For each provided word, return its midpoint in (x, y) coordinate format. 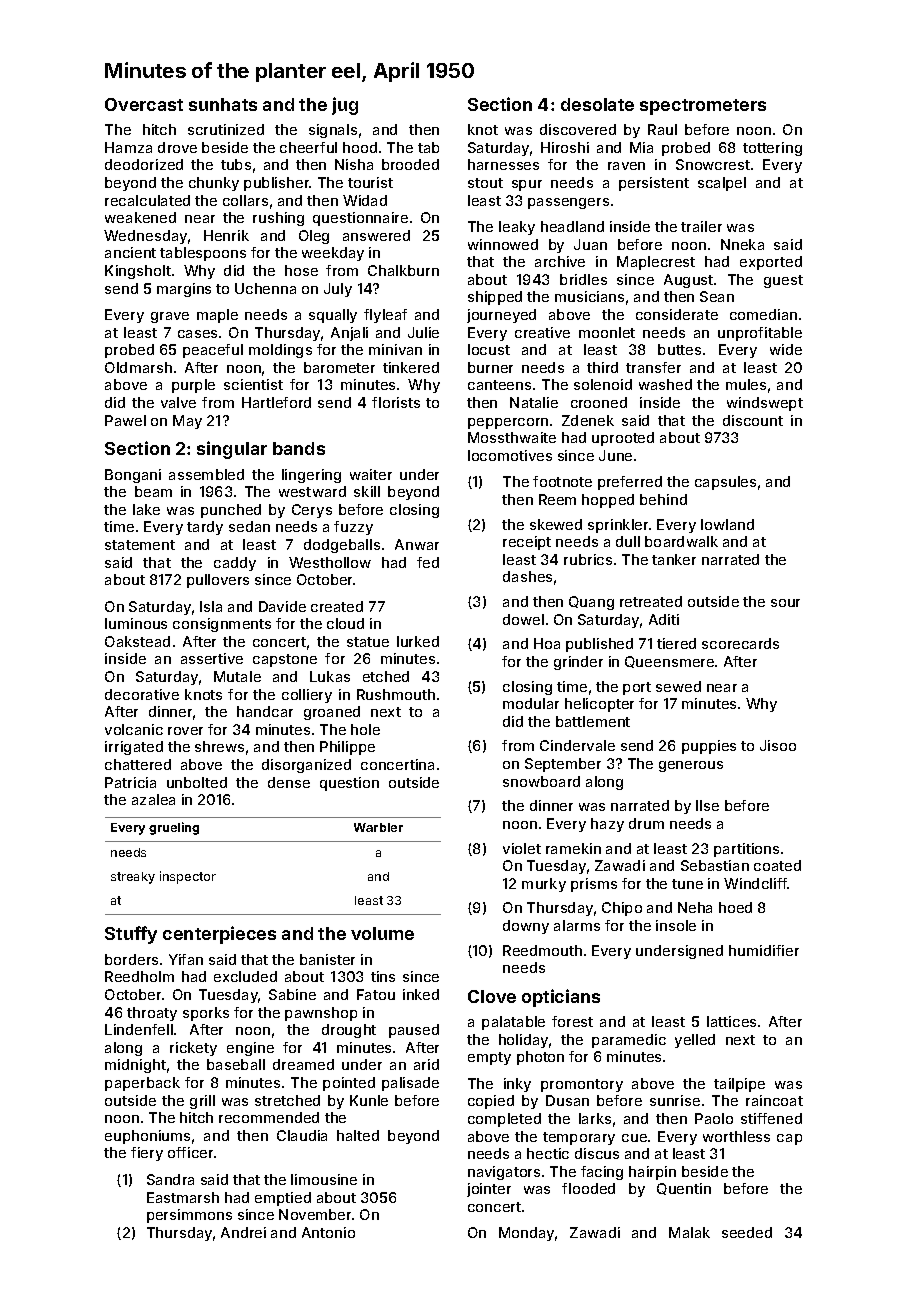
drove (177, 147)
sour (785, 603)
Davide (282, 606)
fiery (147, 1154)
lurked (418, 641)
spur (527, 185)
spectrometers (703, 107)
